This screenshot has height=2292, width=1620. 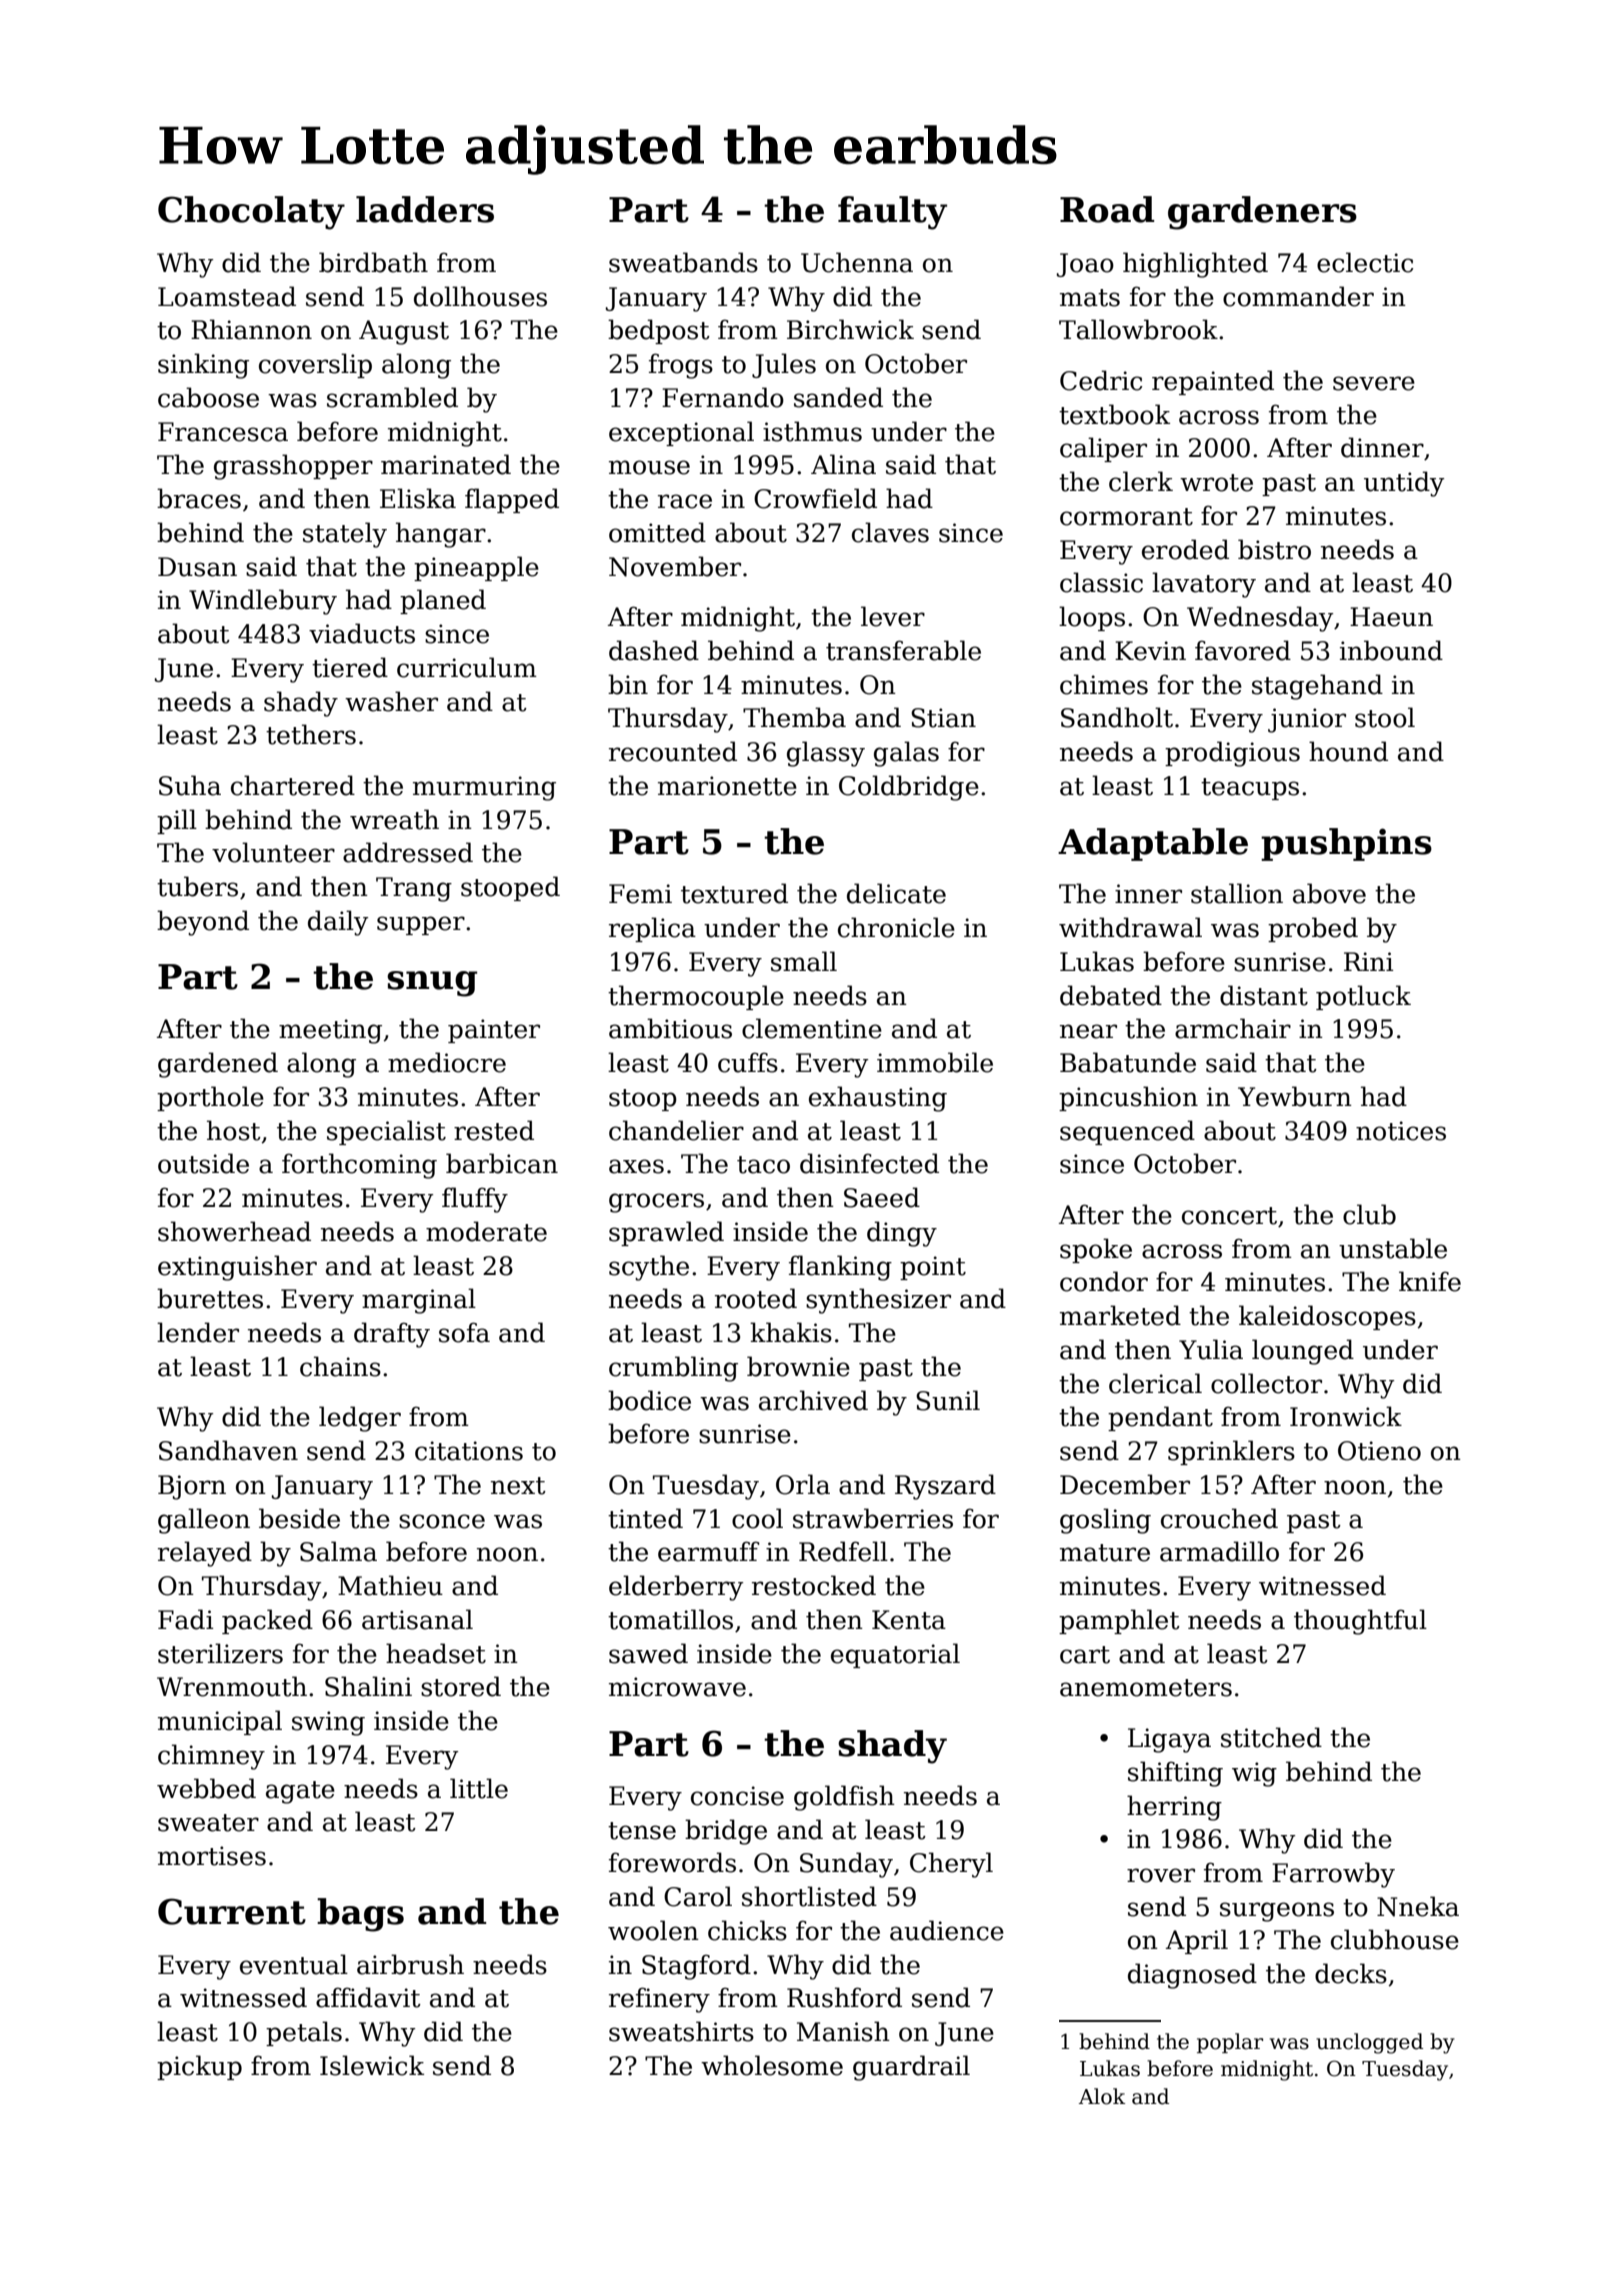 What do you see at coordinates (1231, 1452) in the screenshot?
I see `sprinklers` at bounding box center [1231, 1452].
